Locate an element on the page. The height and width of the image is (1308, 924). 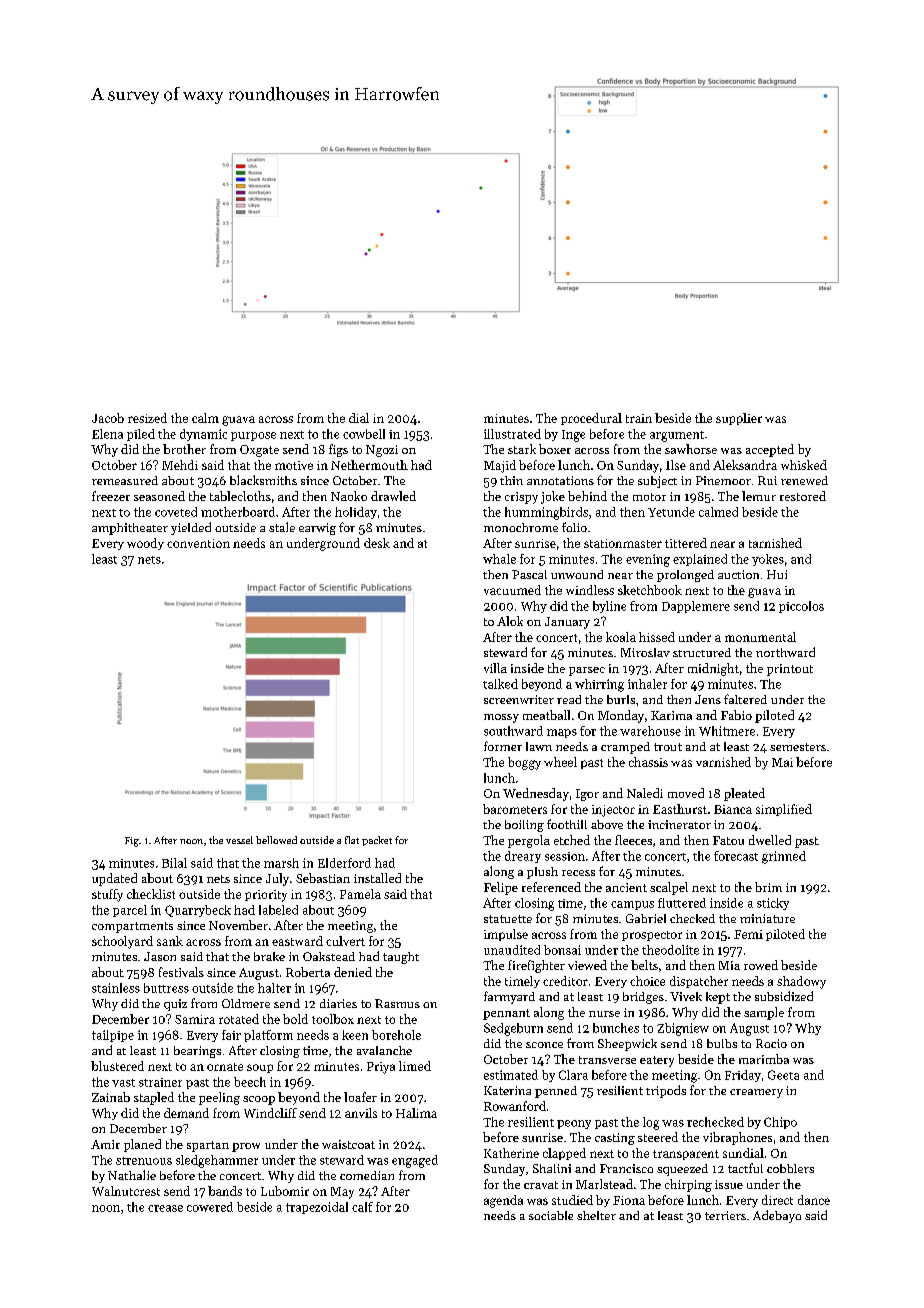
Karima is located at coordinates (671, 715).
